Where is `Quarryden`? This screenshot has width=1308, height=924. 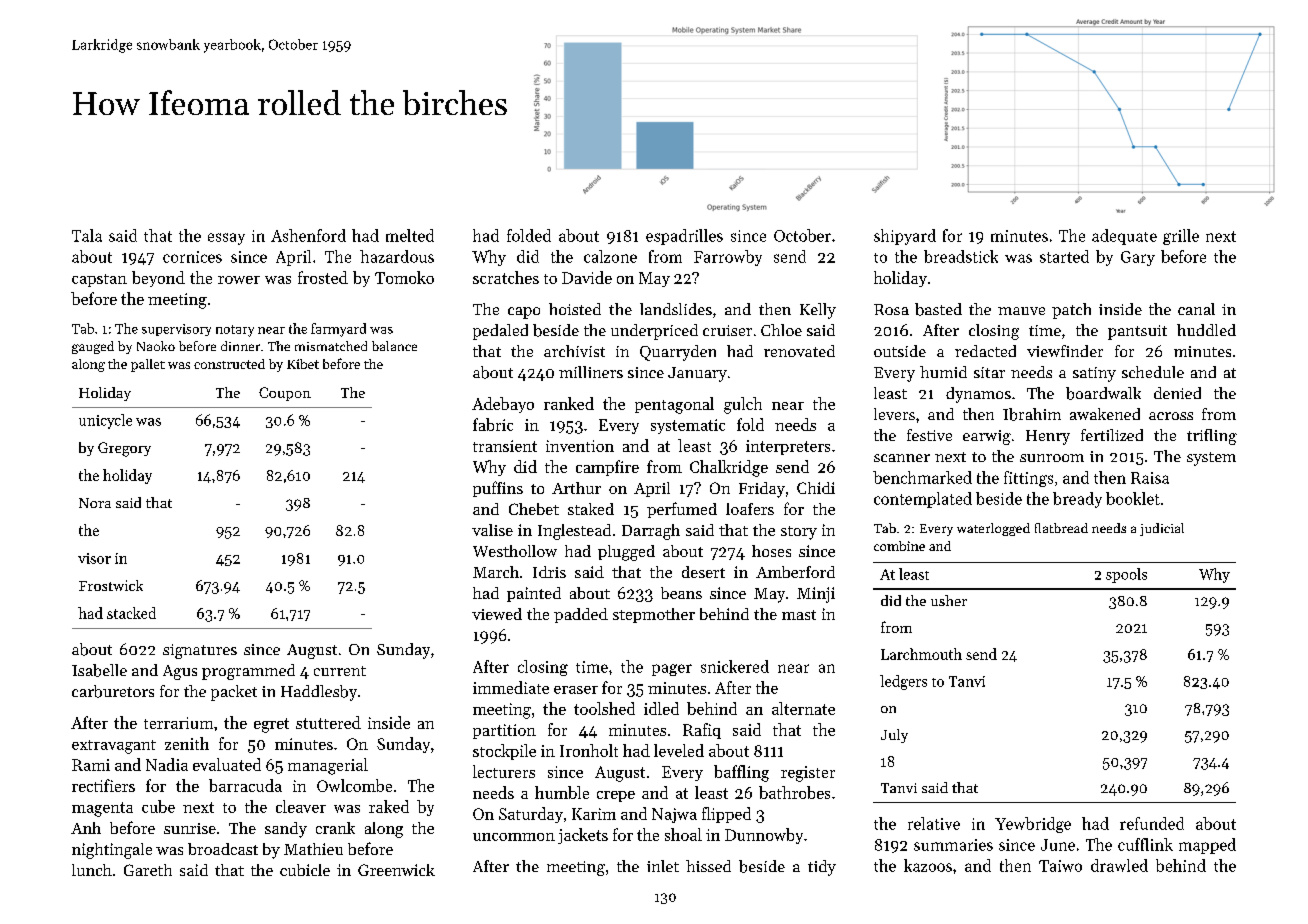
Quarryden is located at coordinates (678, 353).
